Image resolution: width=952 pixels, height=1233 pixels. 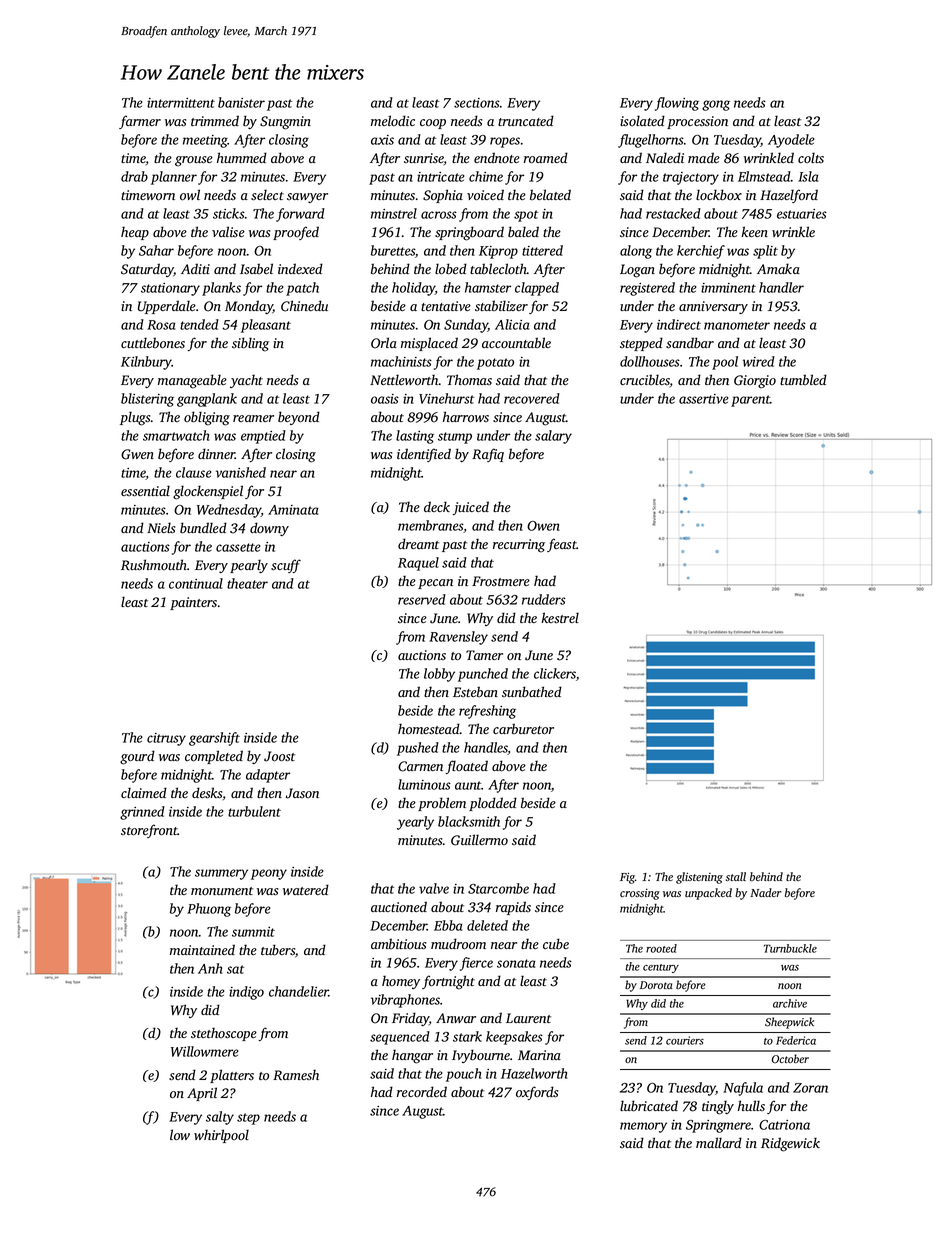 What do you see at coordinates (286, 566) in the image?
I see `scuff` at bounding box center [286, 566].
